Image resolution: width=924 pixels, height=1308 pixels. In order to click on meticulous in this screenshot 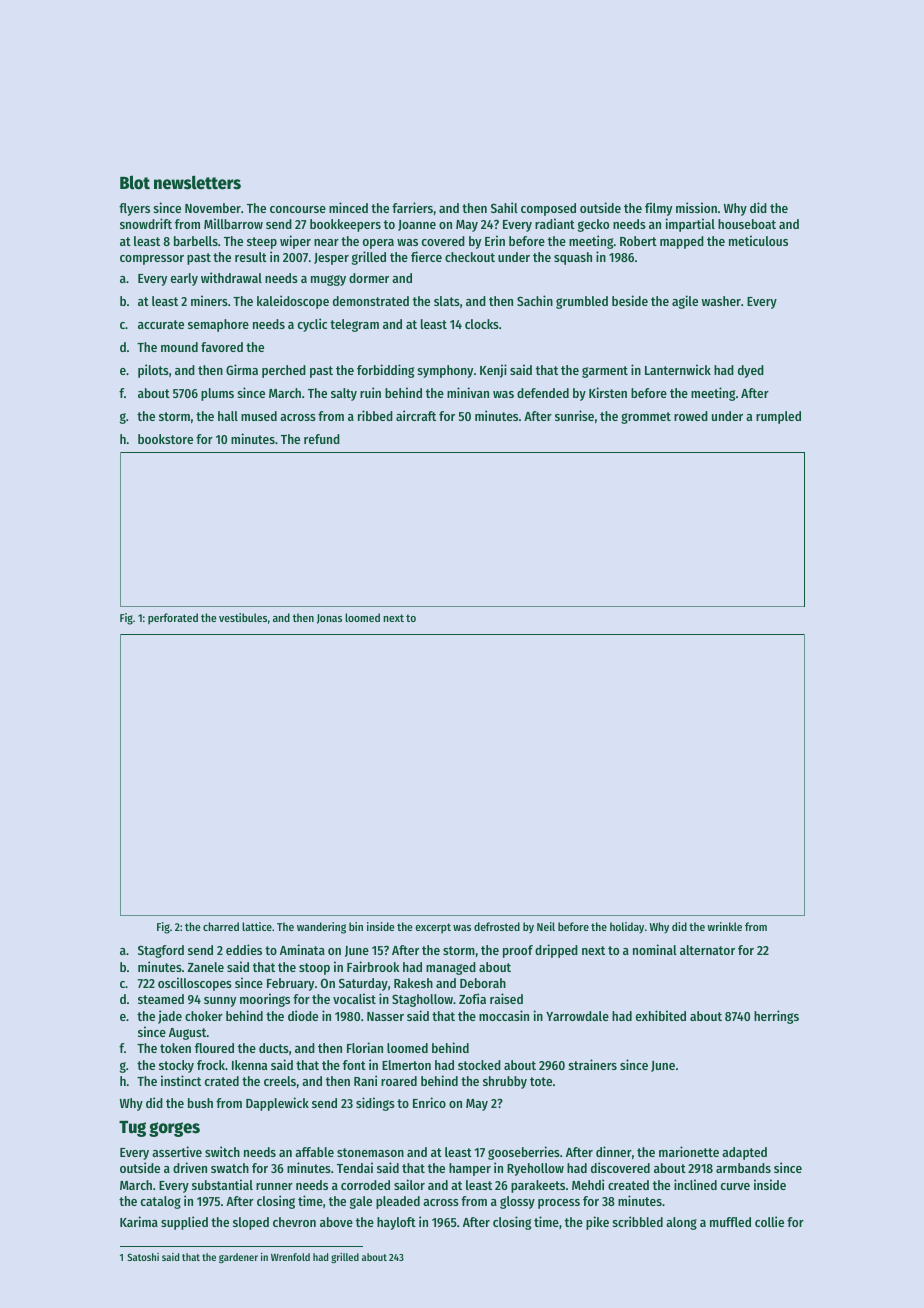, I will do `click(758, 240)`.
